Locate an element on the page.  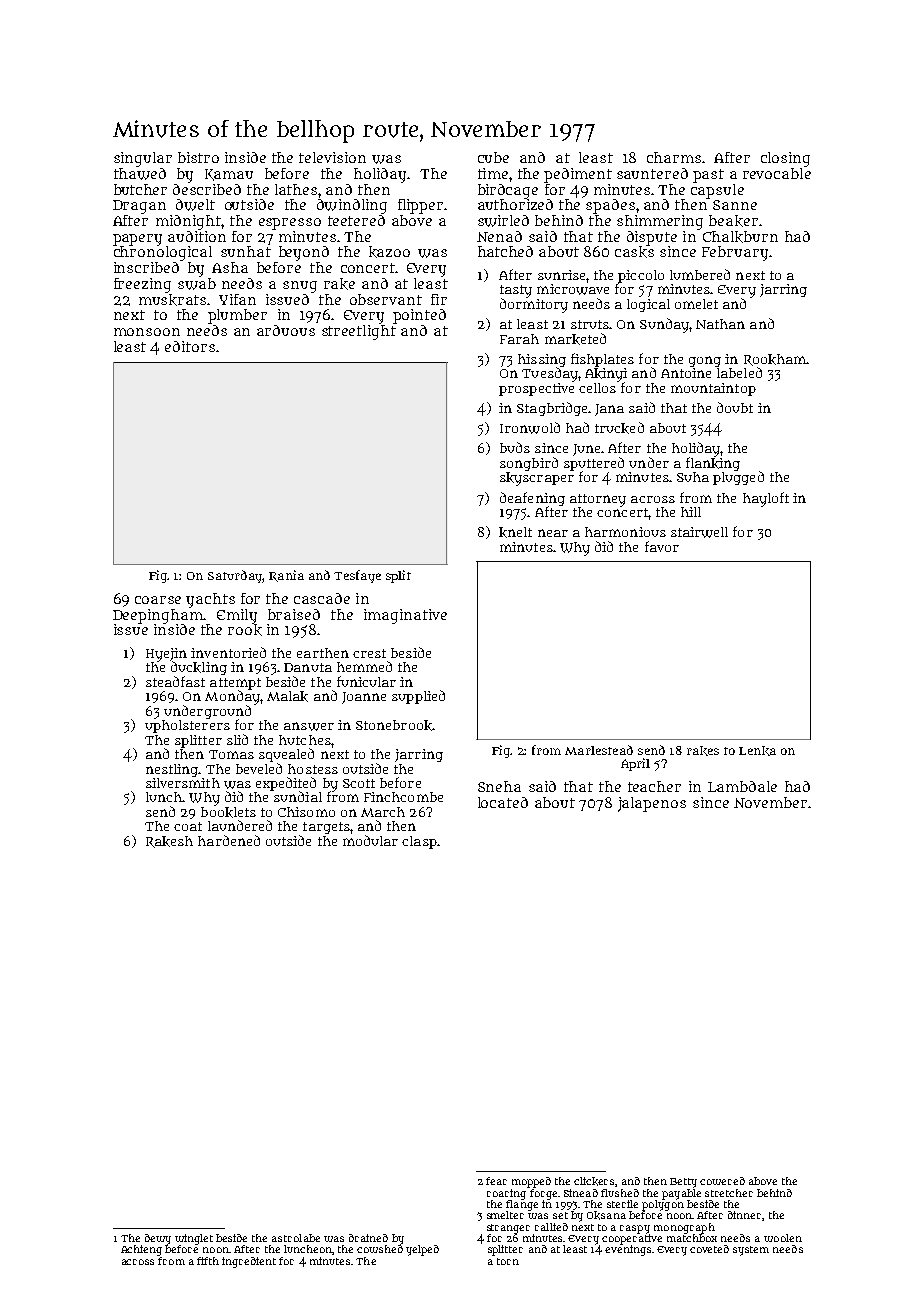
Tesfaye is located at coordinates (357, 576).
